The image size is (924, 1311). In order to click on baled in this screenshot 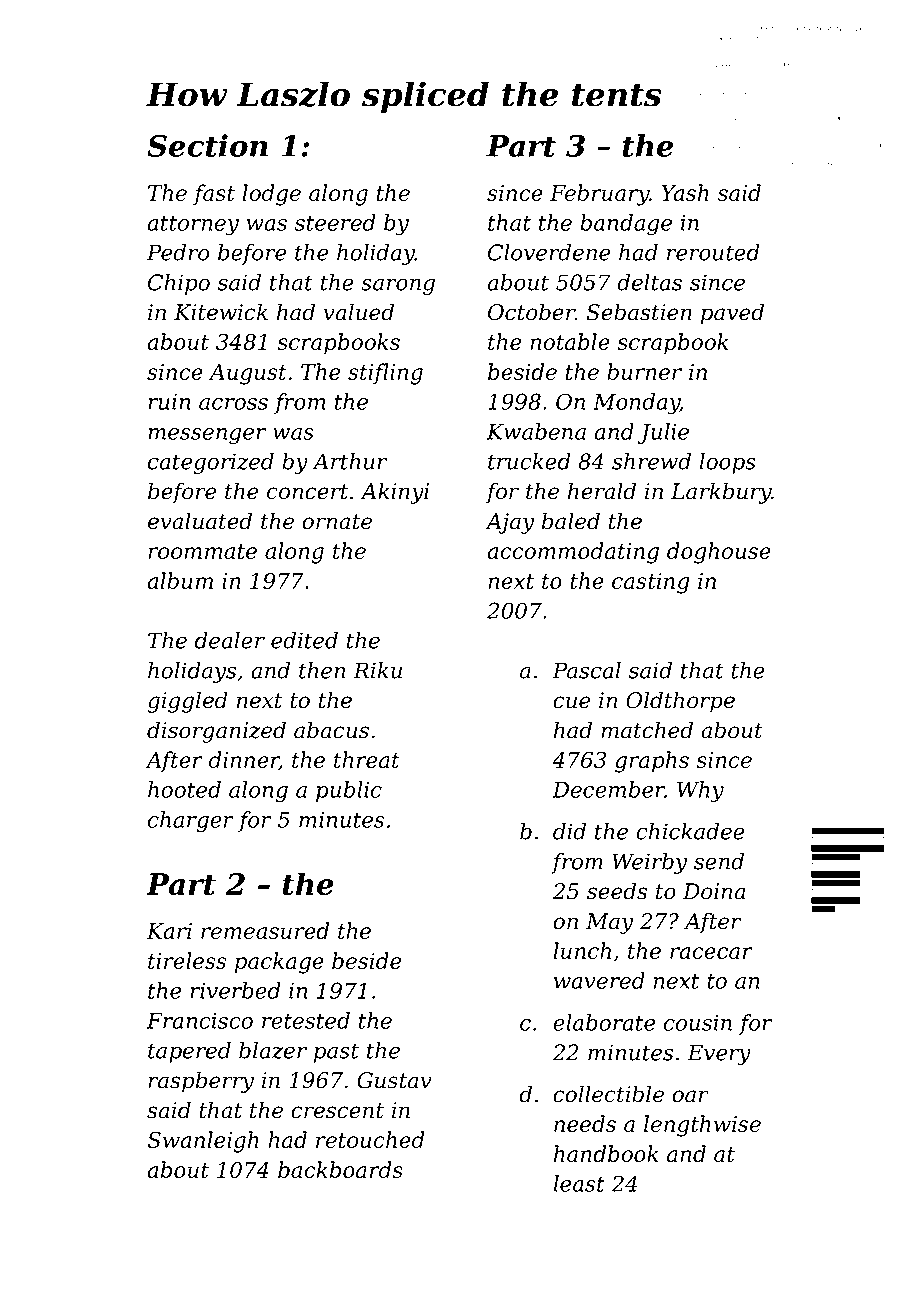, I will do `click(571, 521)`.
